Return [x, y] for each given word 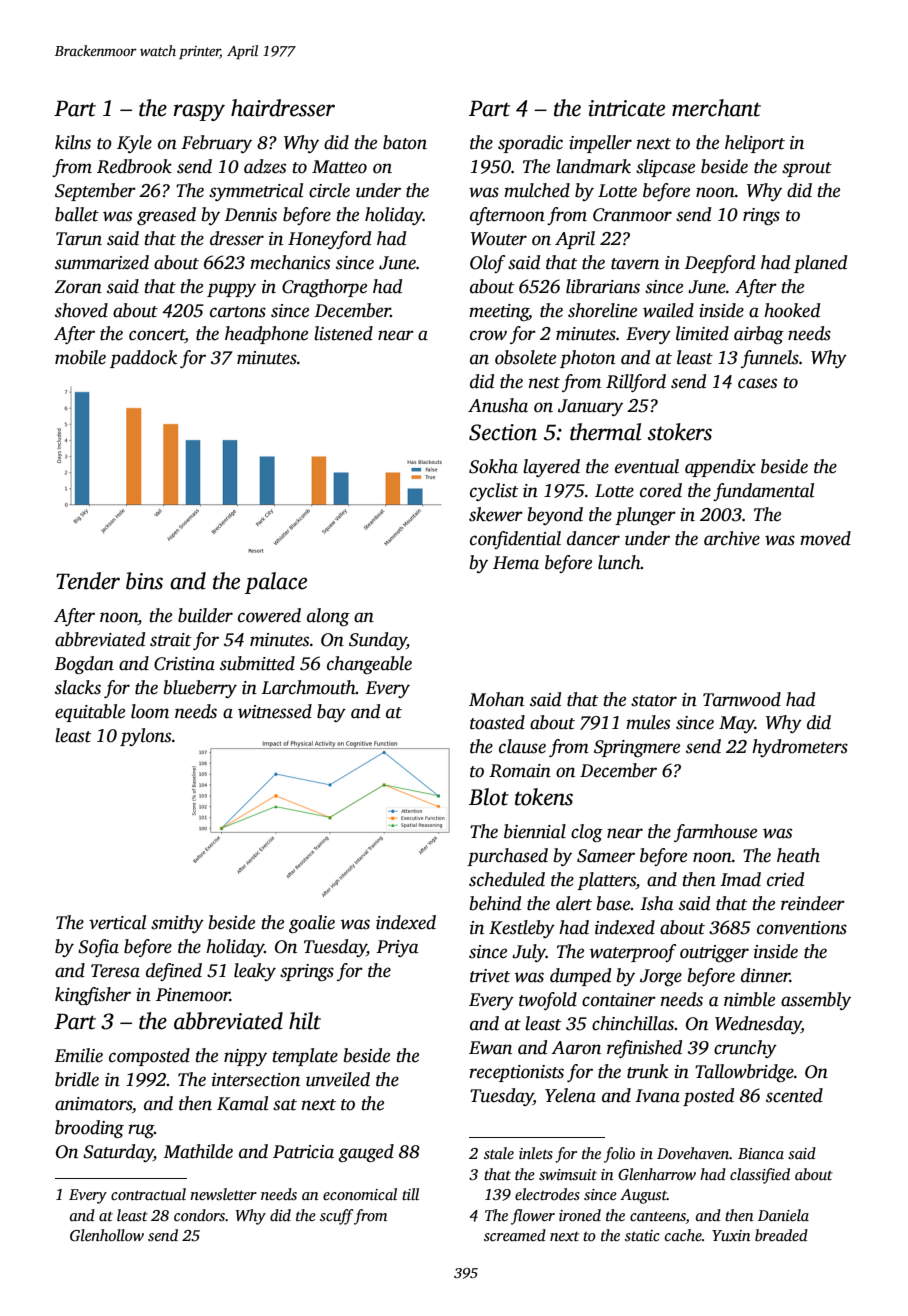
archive [732, 538]
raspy [199, 112]
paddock [143, 359]
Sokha [493, 466]
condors [199, 1215]
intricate [626, 108]
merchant [716, 108]
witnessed [275, 711]
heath [798, 855]
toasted [497, 722]
